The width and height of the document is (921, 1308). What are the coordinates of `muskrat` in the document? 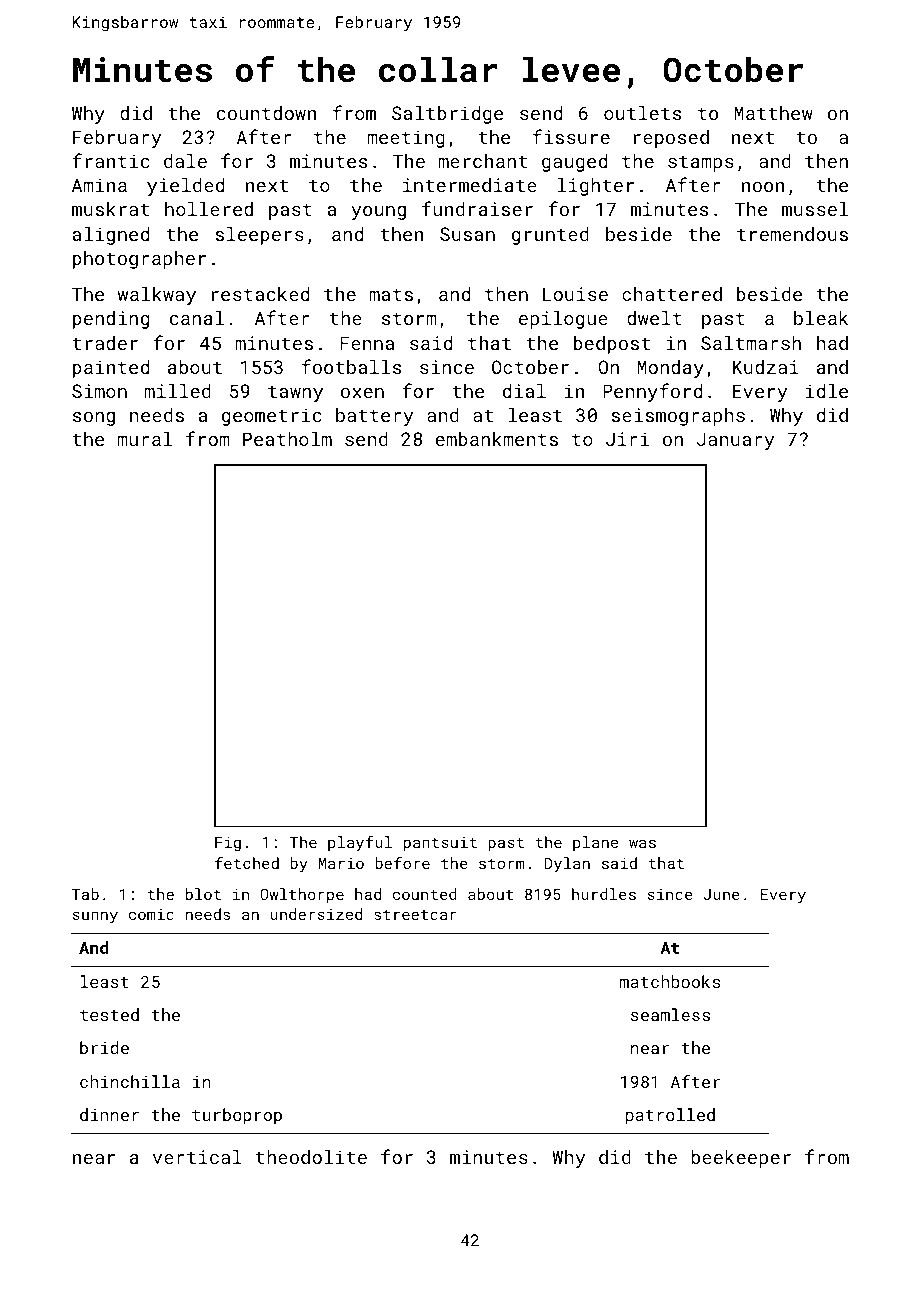 It's located at (110, 209).
